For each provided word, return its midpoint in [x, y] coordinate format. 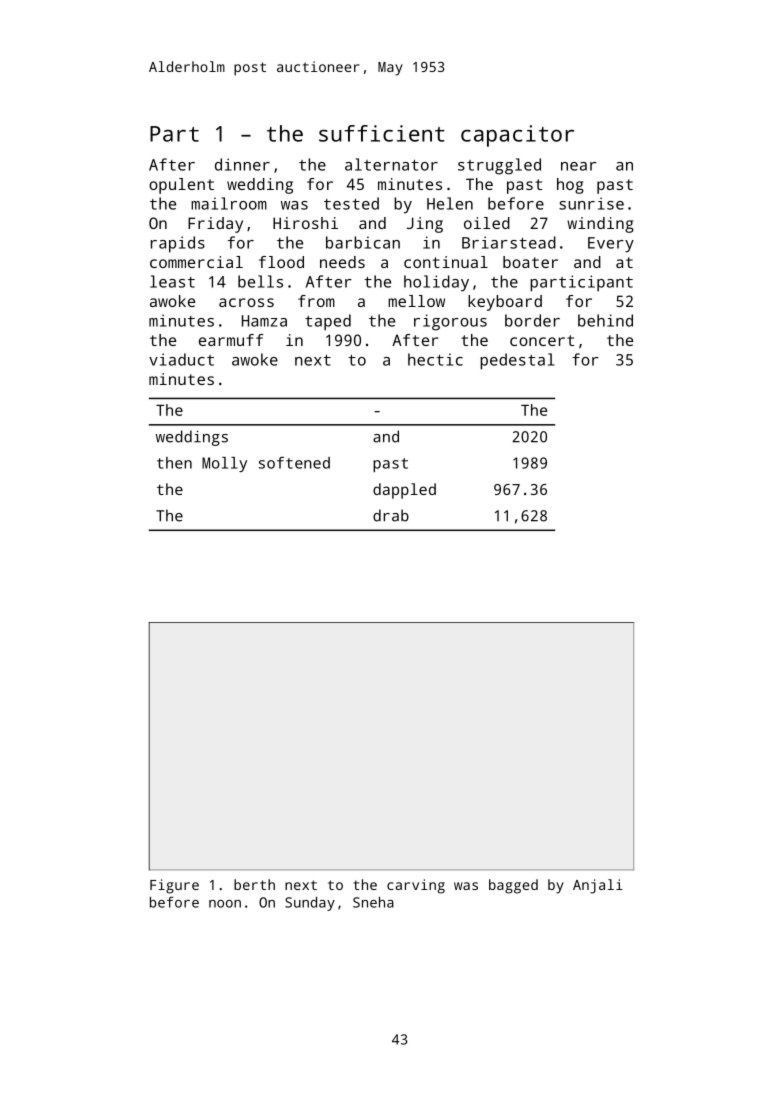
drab [391, 515]
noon [225, 904]
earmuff [231, 340]
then [174, 463]
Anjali [598, 886]
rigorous [450, 322]
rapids [178, 244]
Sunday [310, 904]
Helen [450, 203]
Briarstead [509, 242]
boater [530, 262]
